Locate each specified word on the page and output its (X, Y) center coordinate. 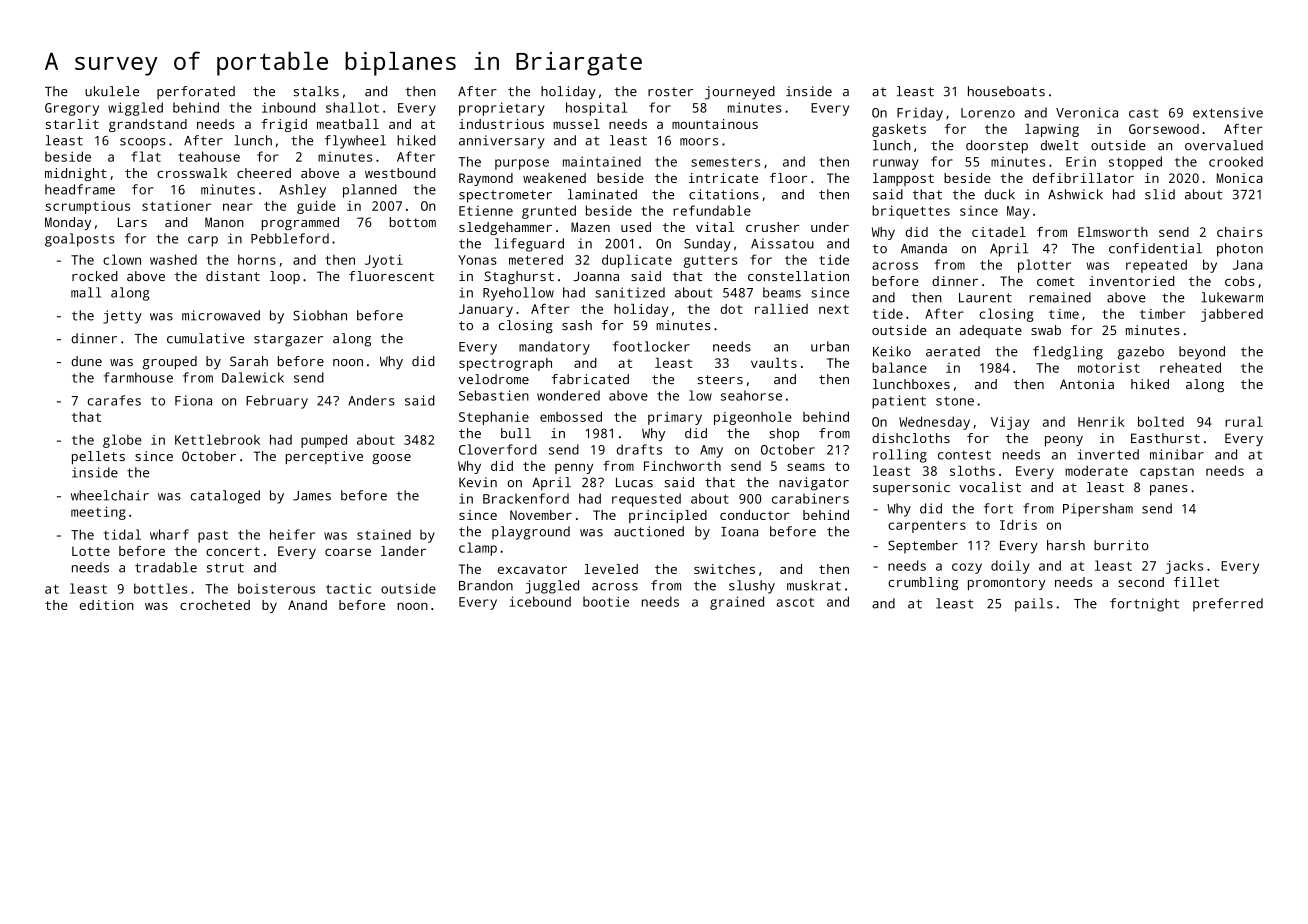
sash (577, 325)
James (312, 496)
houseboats (1006, 91)
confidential (1155, 248)
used (636, 227)
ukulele (112, 91)
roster (670, 92)
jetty (122, 317)
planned (370, 191)
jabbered (1232, 315)
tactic (348, 588)
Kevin (478, 482)
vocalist (990, 487)
